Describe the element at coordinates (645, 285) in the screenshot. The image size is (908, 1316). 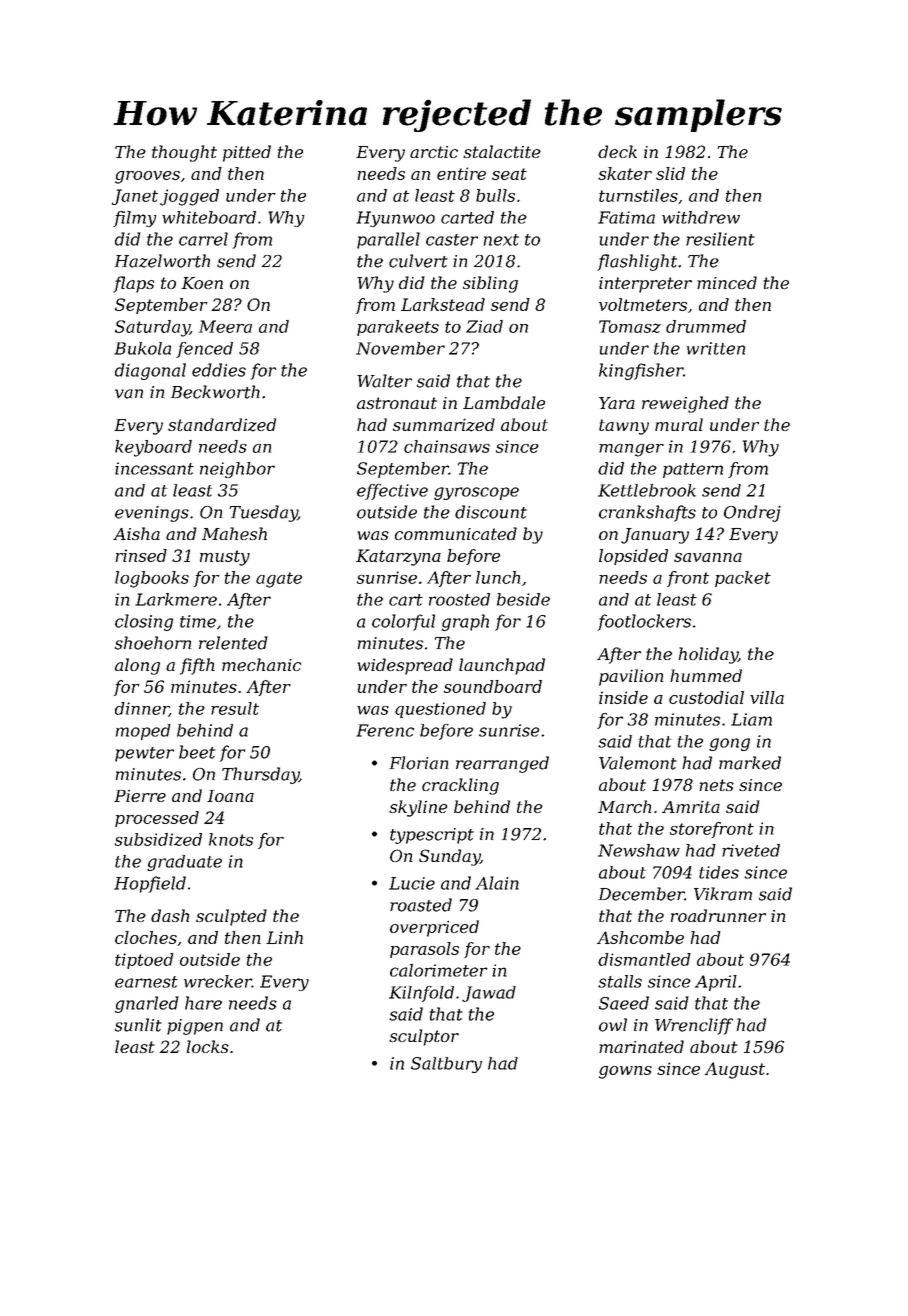
I see `interpreter` at that location.
